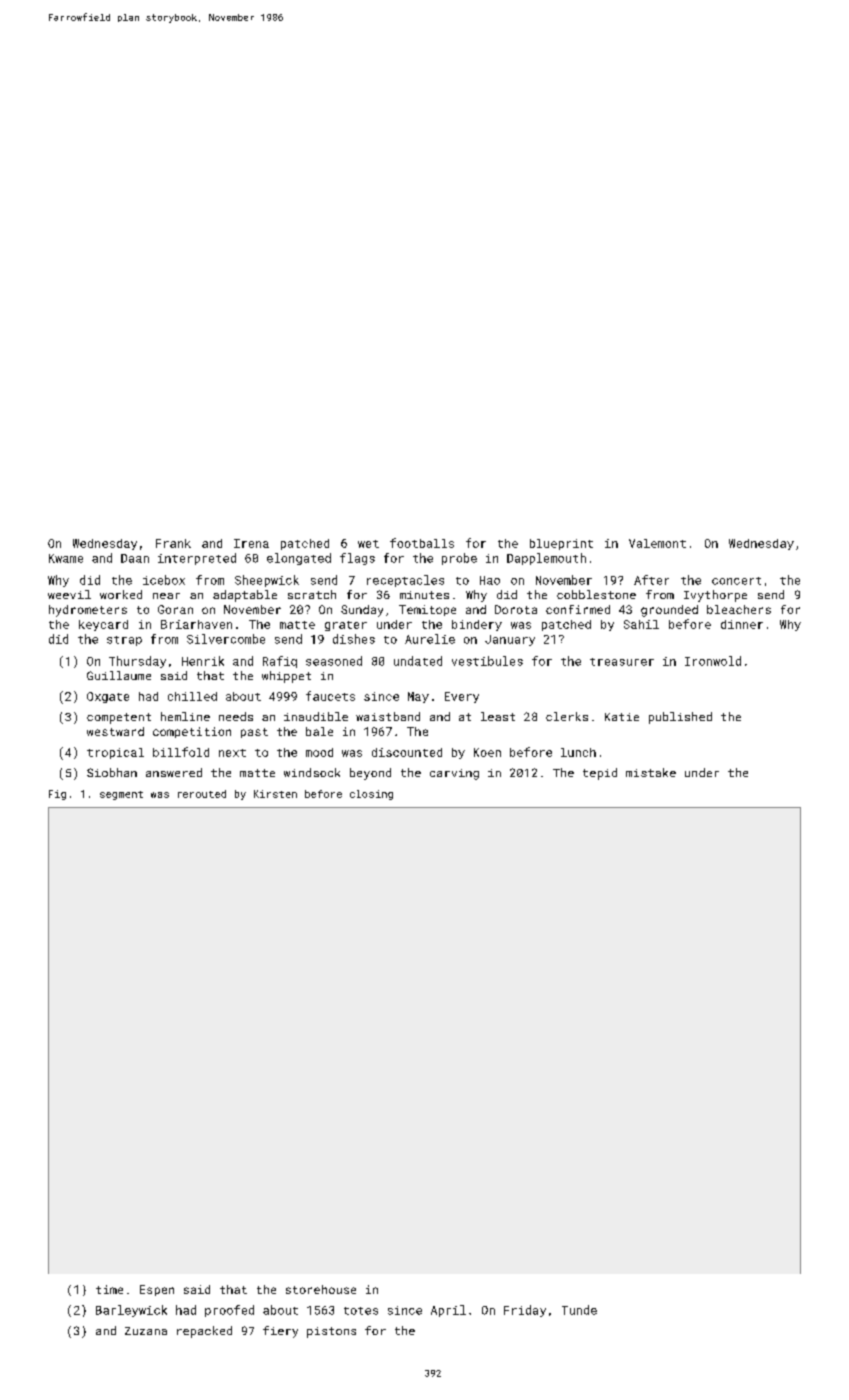  I want to click on Valemont, so click(657, 543).
